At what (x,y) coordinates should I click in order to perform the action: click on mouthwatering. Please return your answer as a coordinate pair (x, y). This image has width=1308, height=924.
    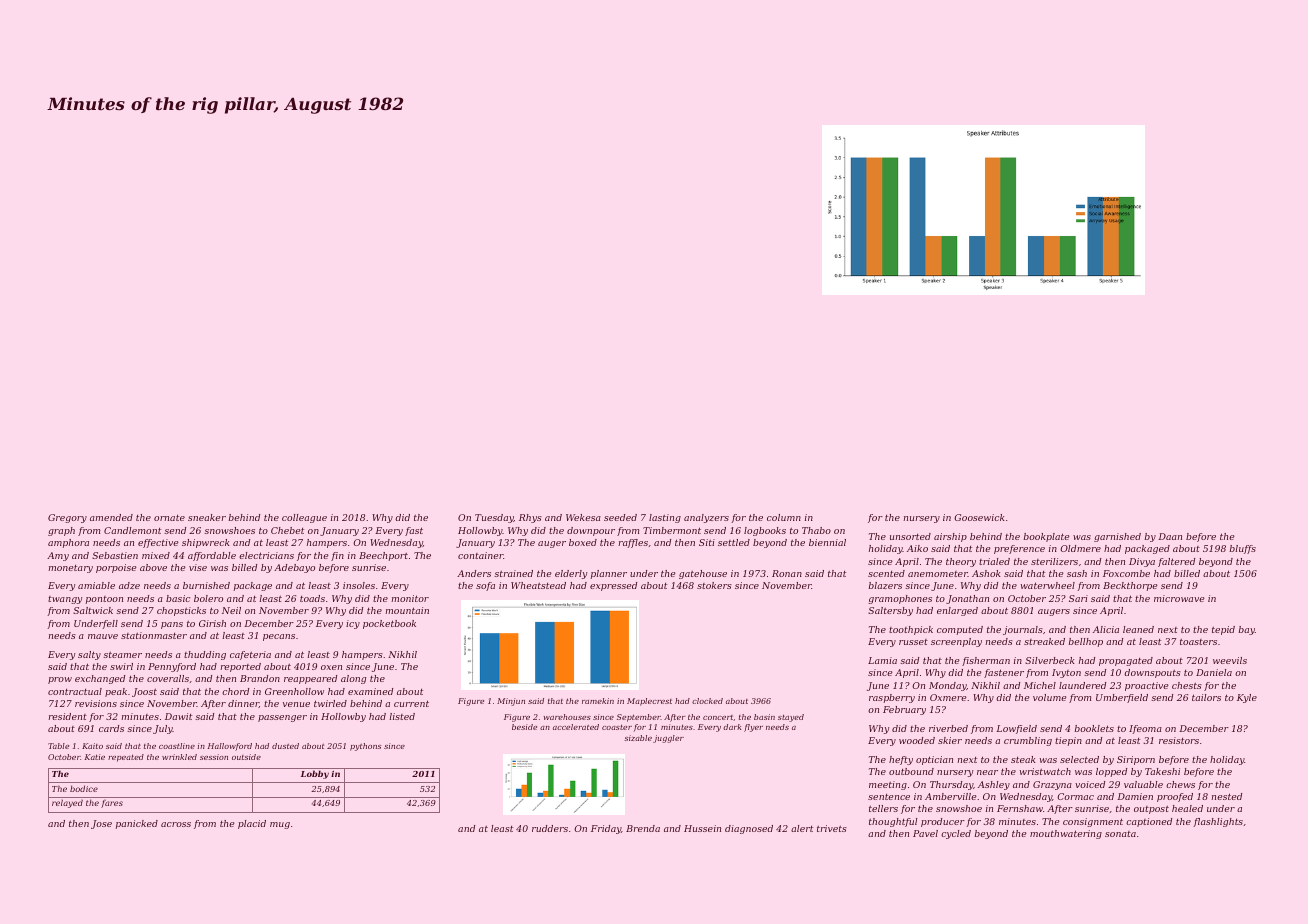
    Looking at the image, I should click on (1066, 834).
